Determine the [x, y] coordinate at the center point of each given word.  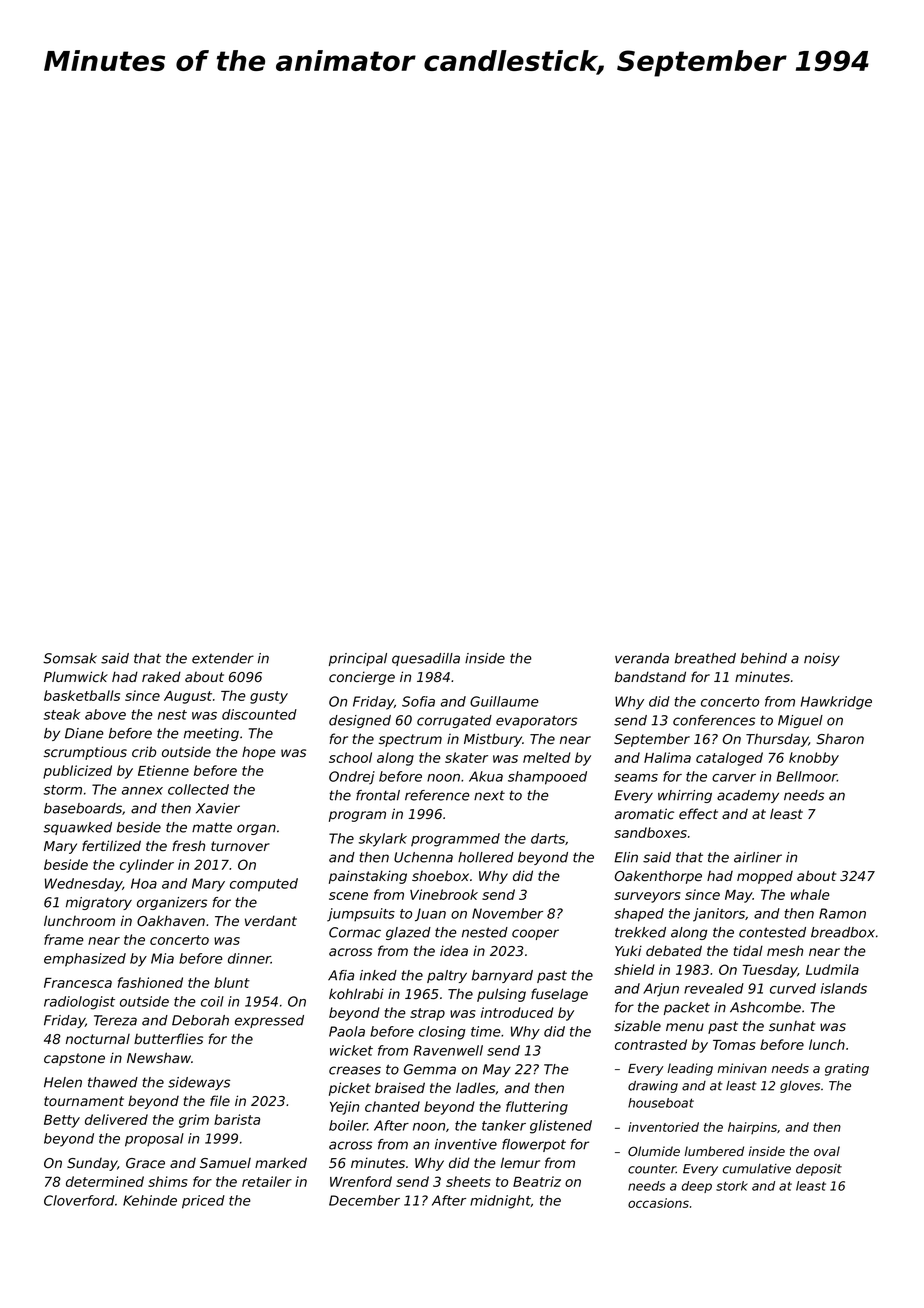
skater [466, 757]
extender [223, 658]
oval [827, 1151]
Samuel [225, 1162]
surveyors [647, 897]
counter [652, 1169]
